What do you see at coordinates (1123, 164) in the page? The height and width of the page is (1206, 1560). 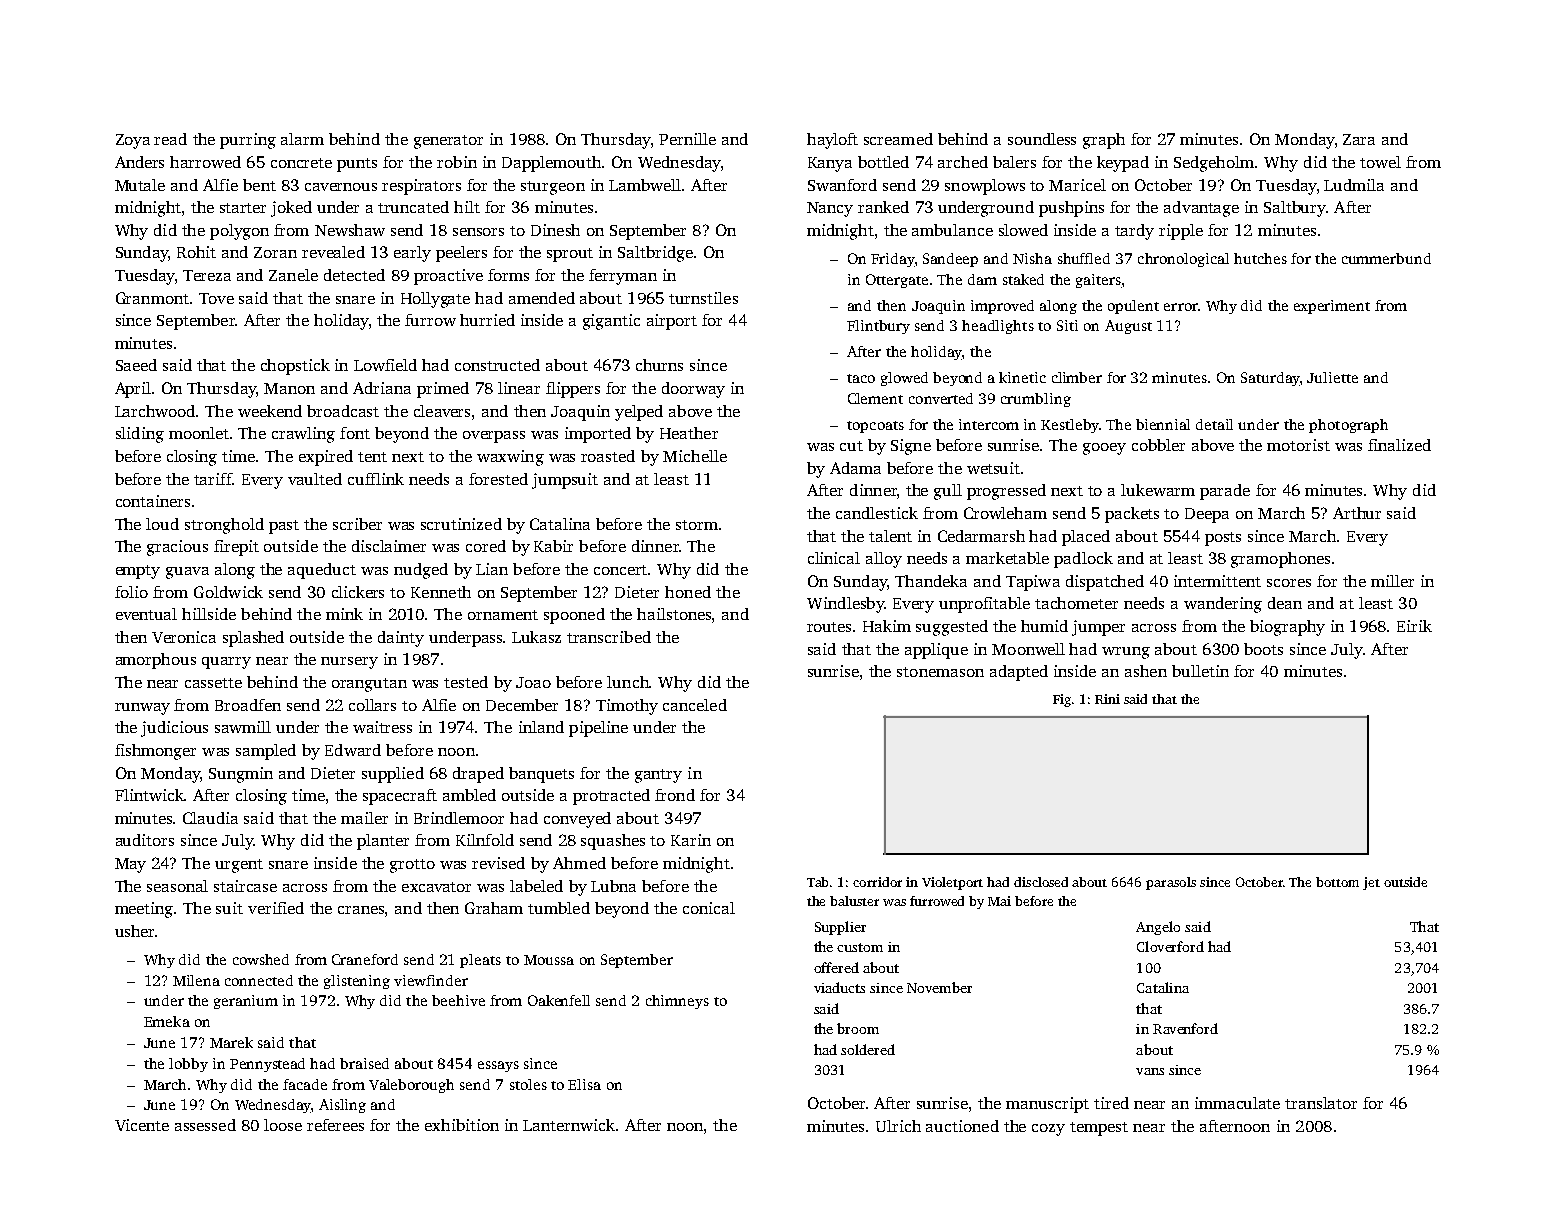 I see `keypad` at bounding box center [1123, 164].
